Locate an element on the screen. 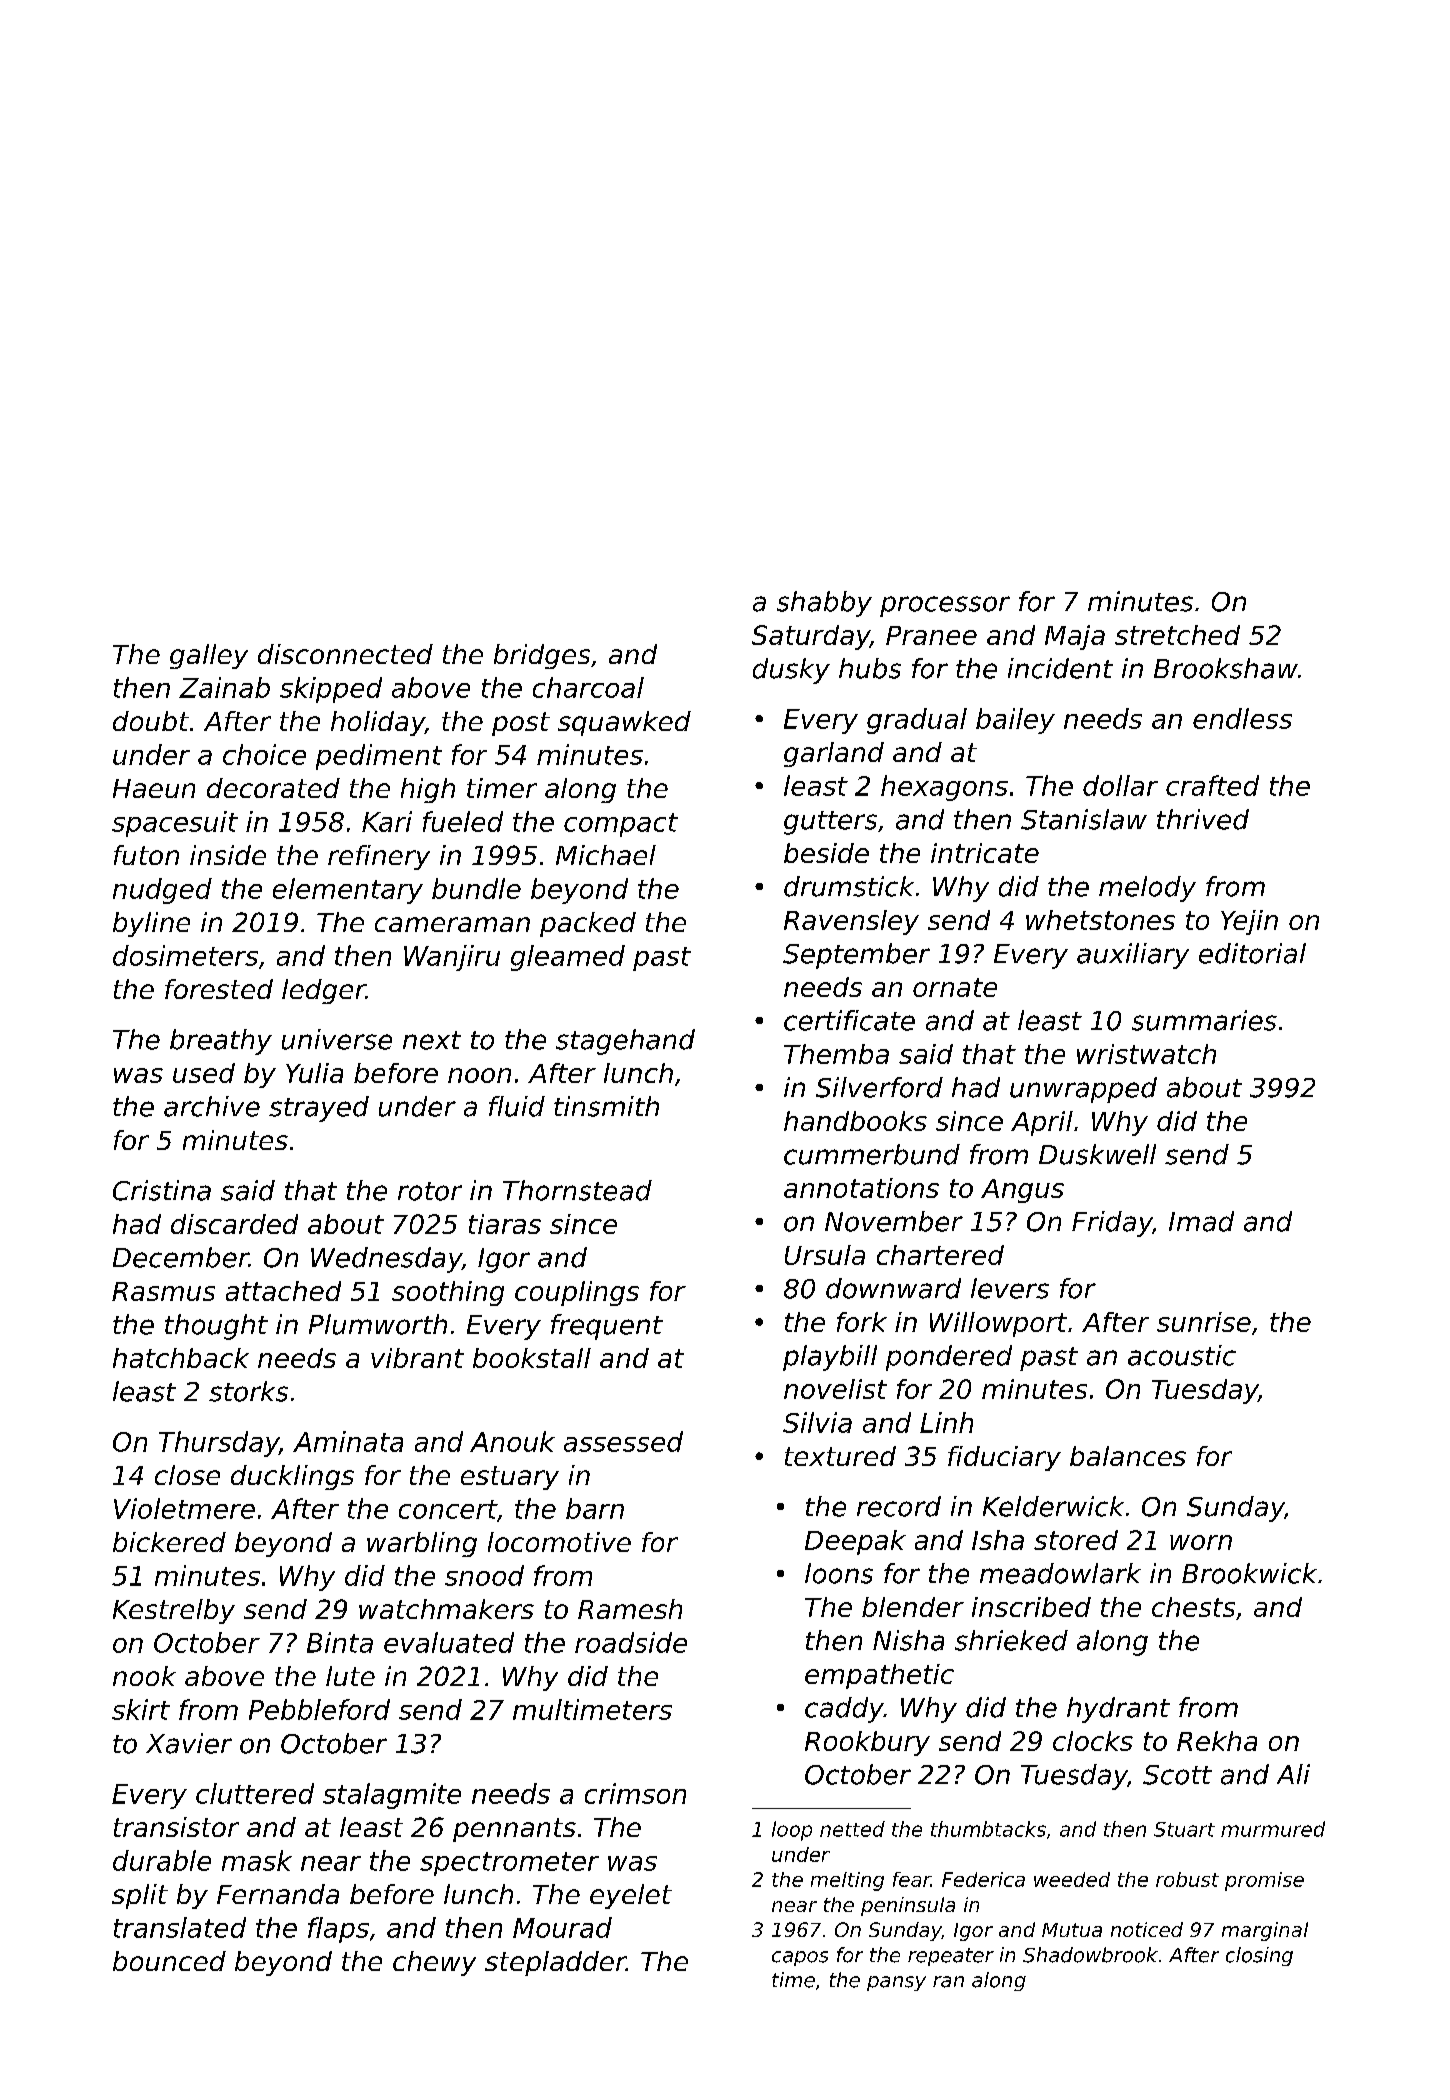 Image resolution: width=1450 pixels, height=2100 pixels. Xavier is located at coordinates (189, 1743).
